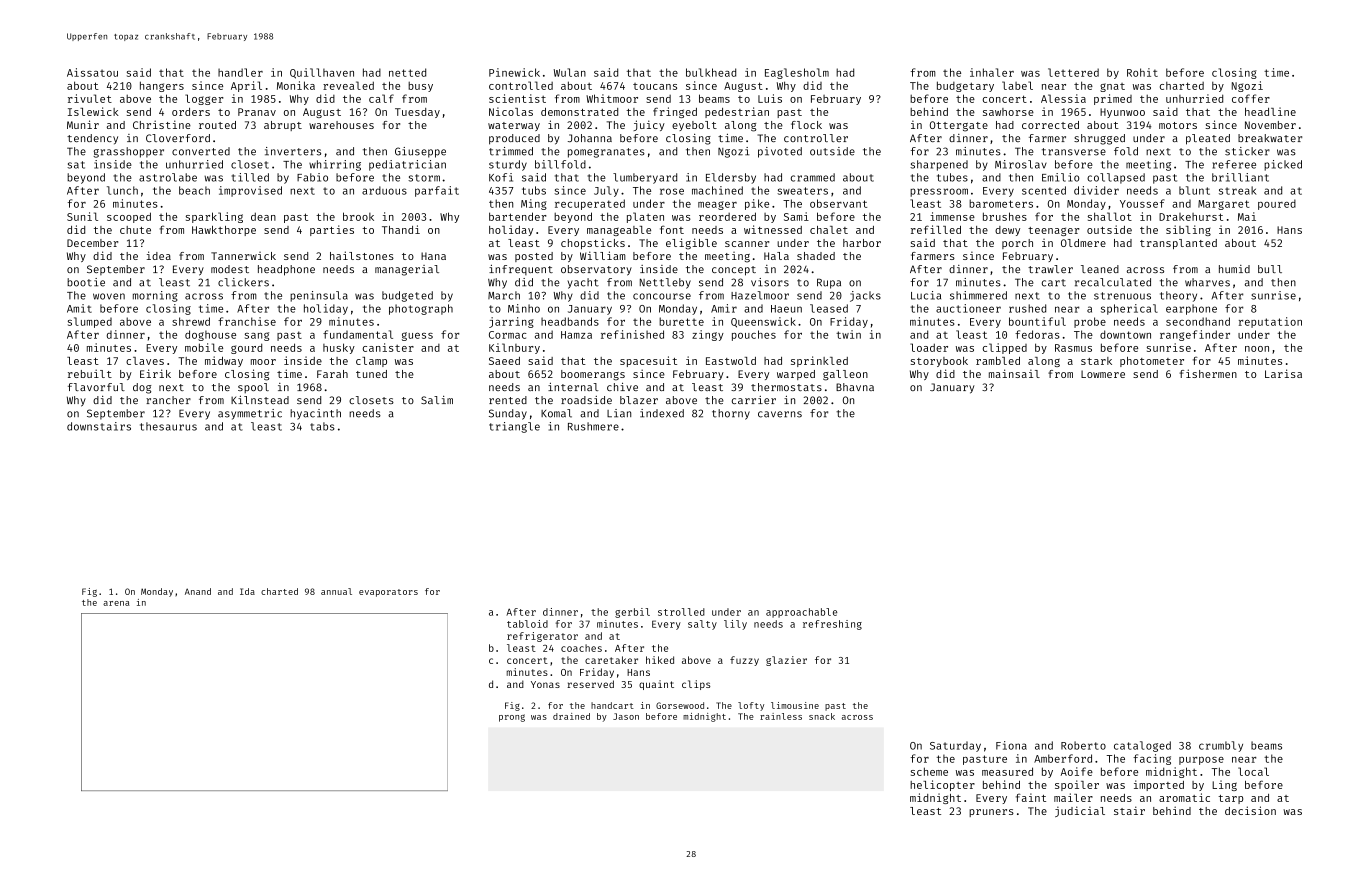  I want to click on Eaglesholm, so click(797, 73).
